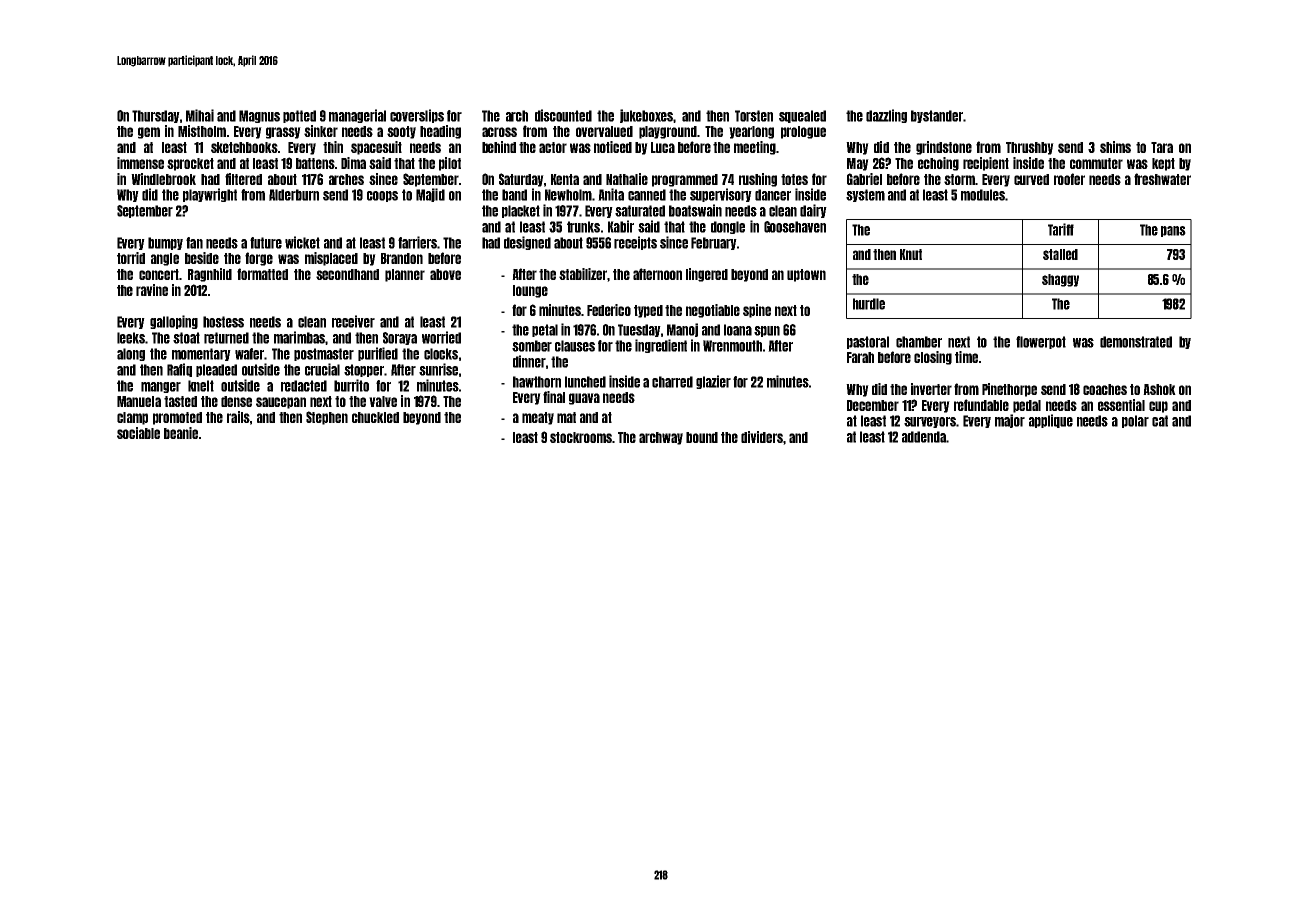 This image has height=924, width=1308. I want to click on managerial, so click(357, 116).
